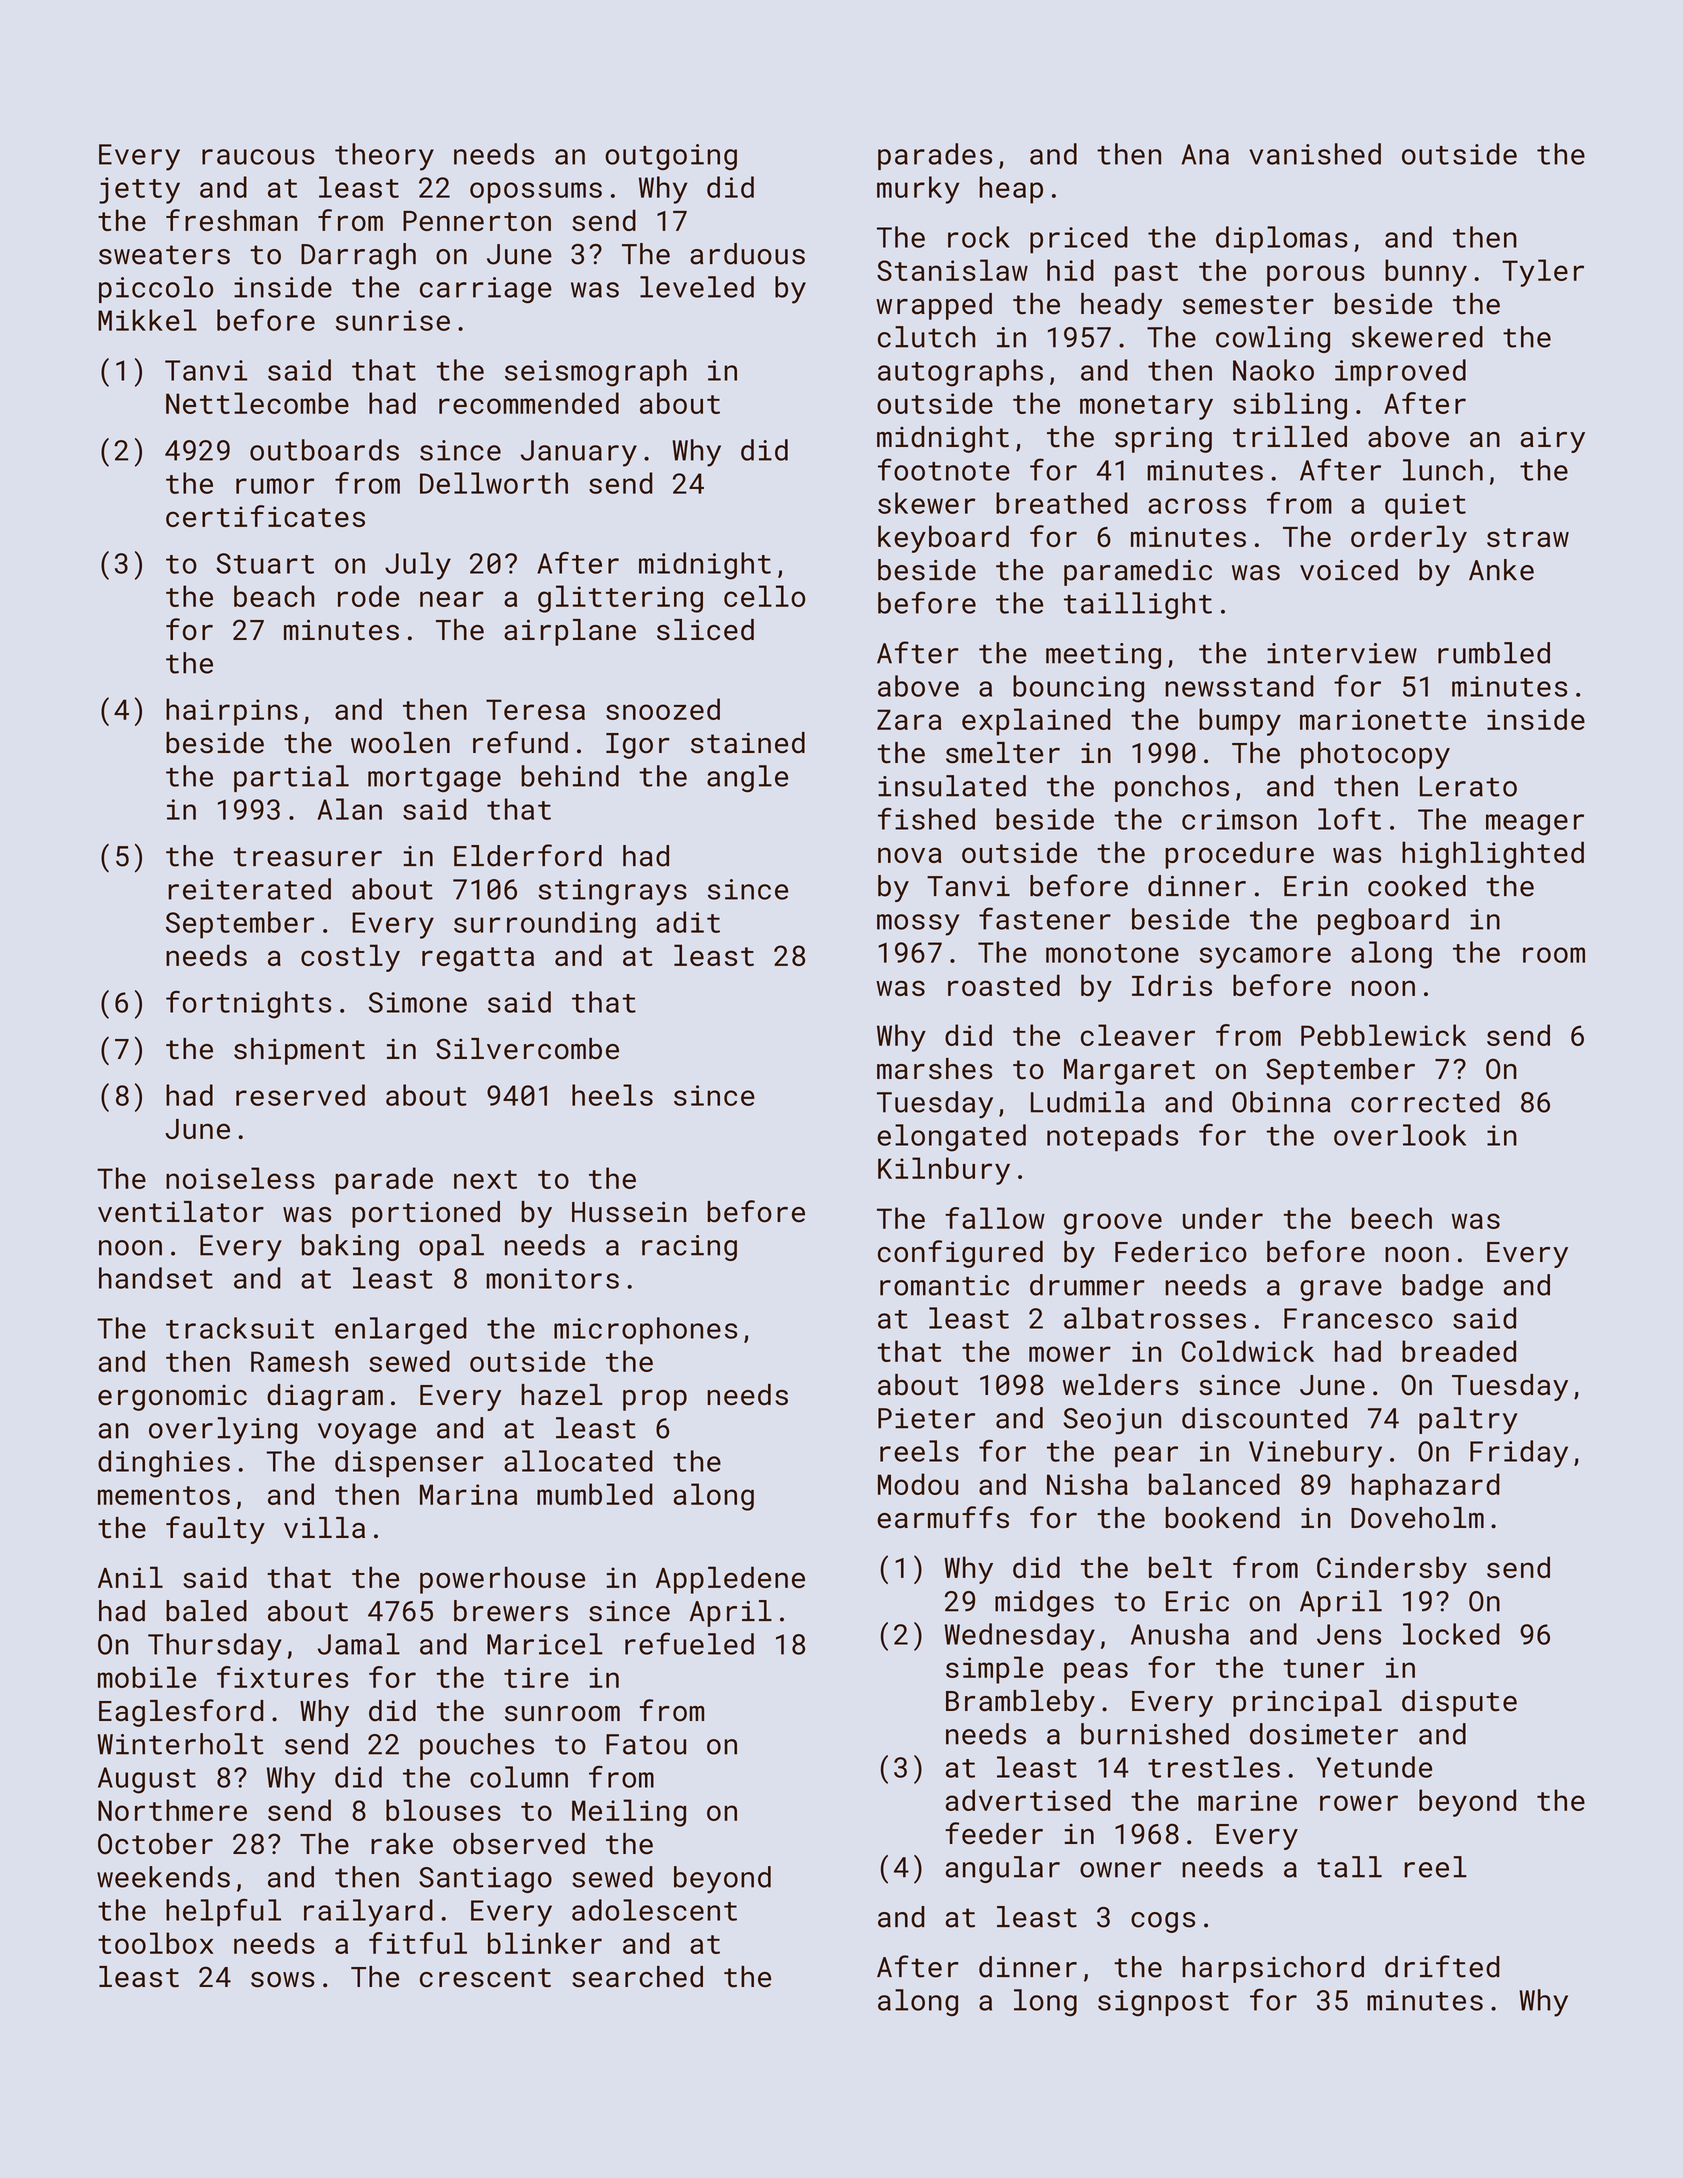  I want to click on ponchos, so click(1172, 788).
